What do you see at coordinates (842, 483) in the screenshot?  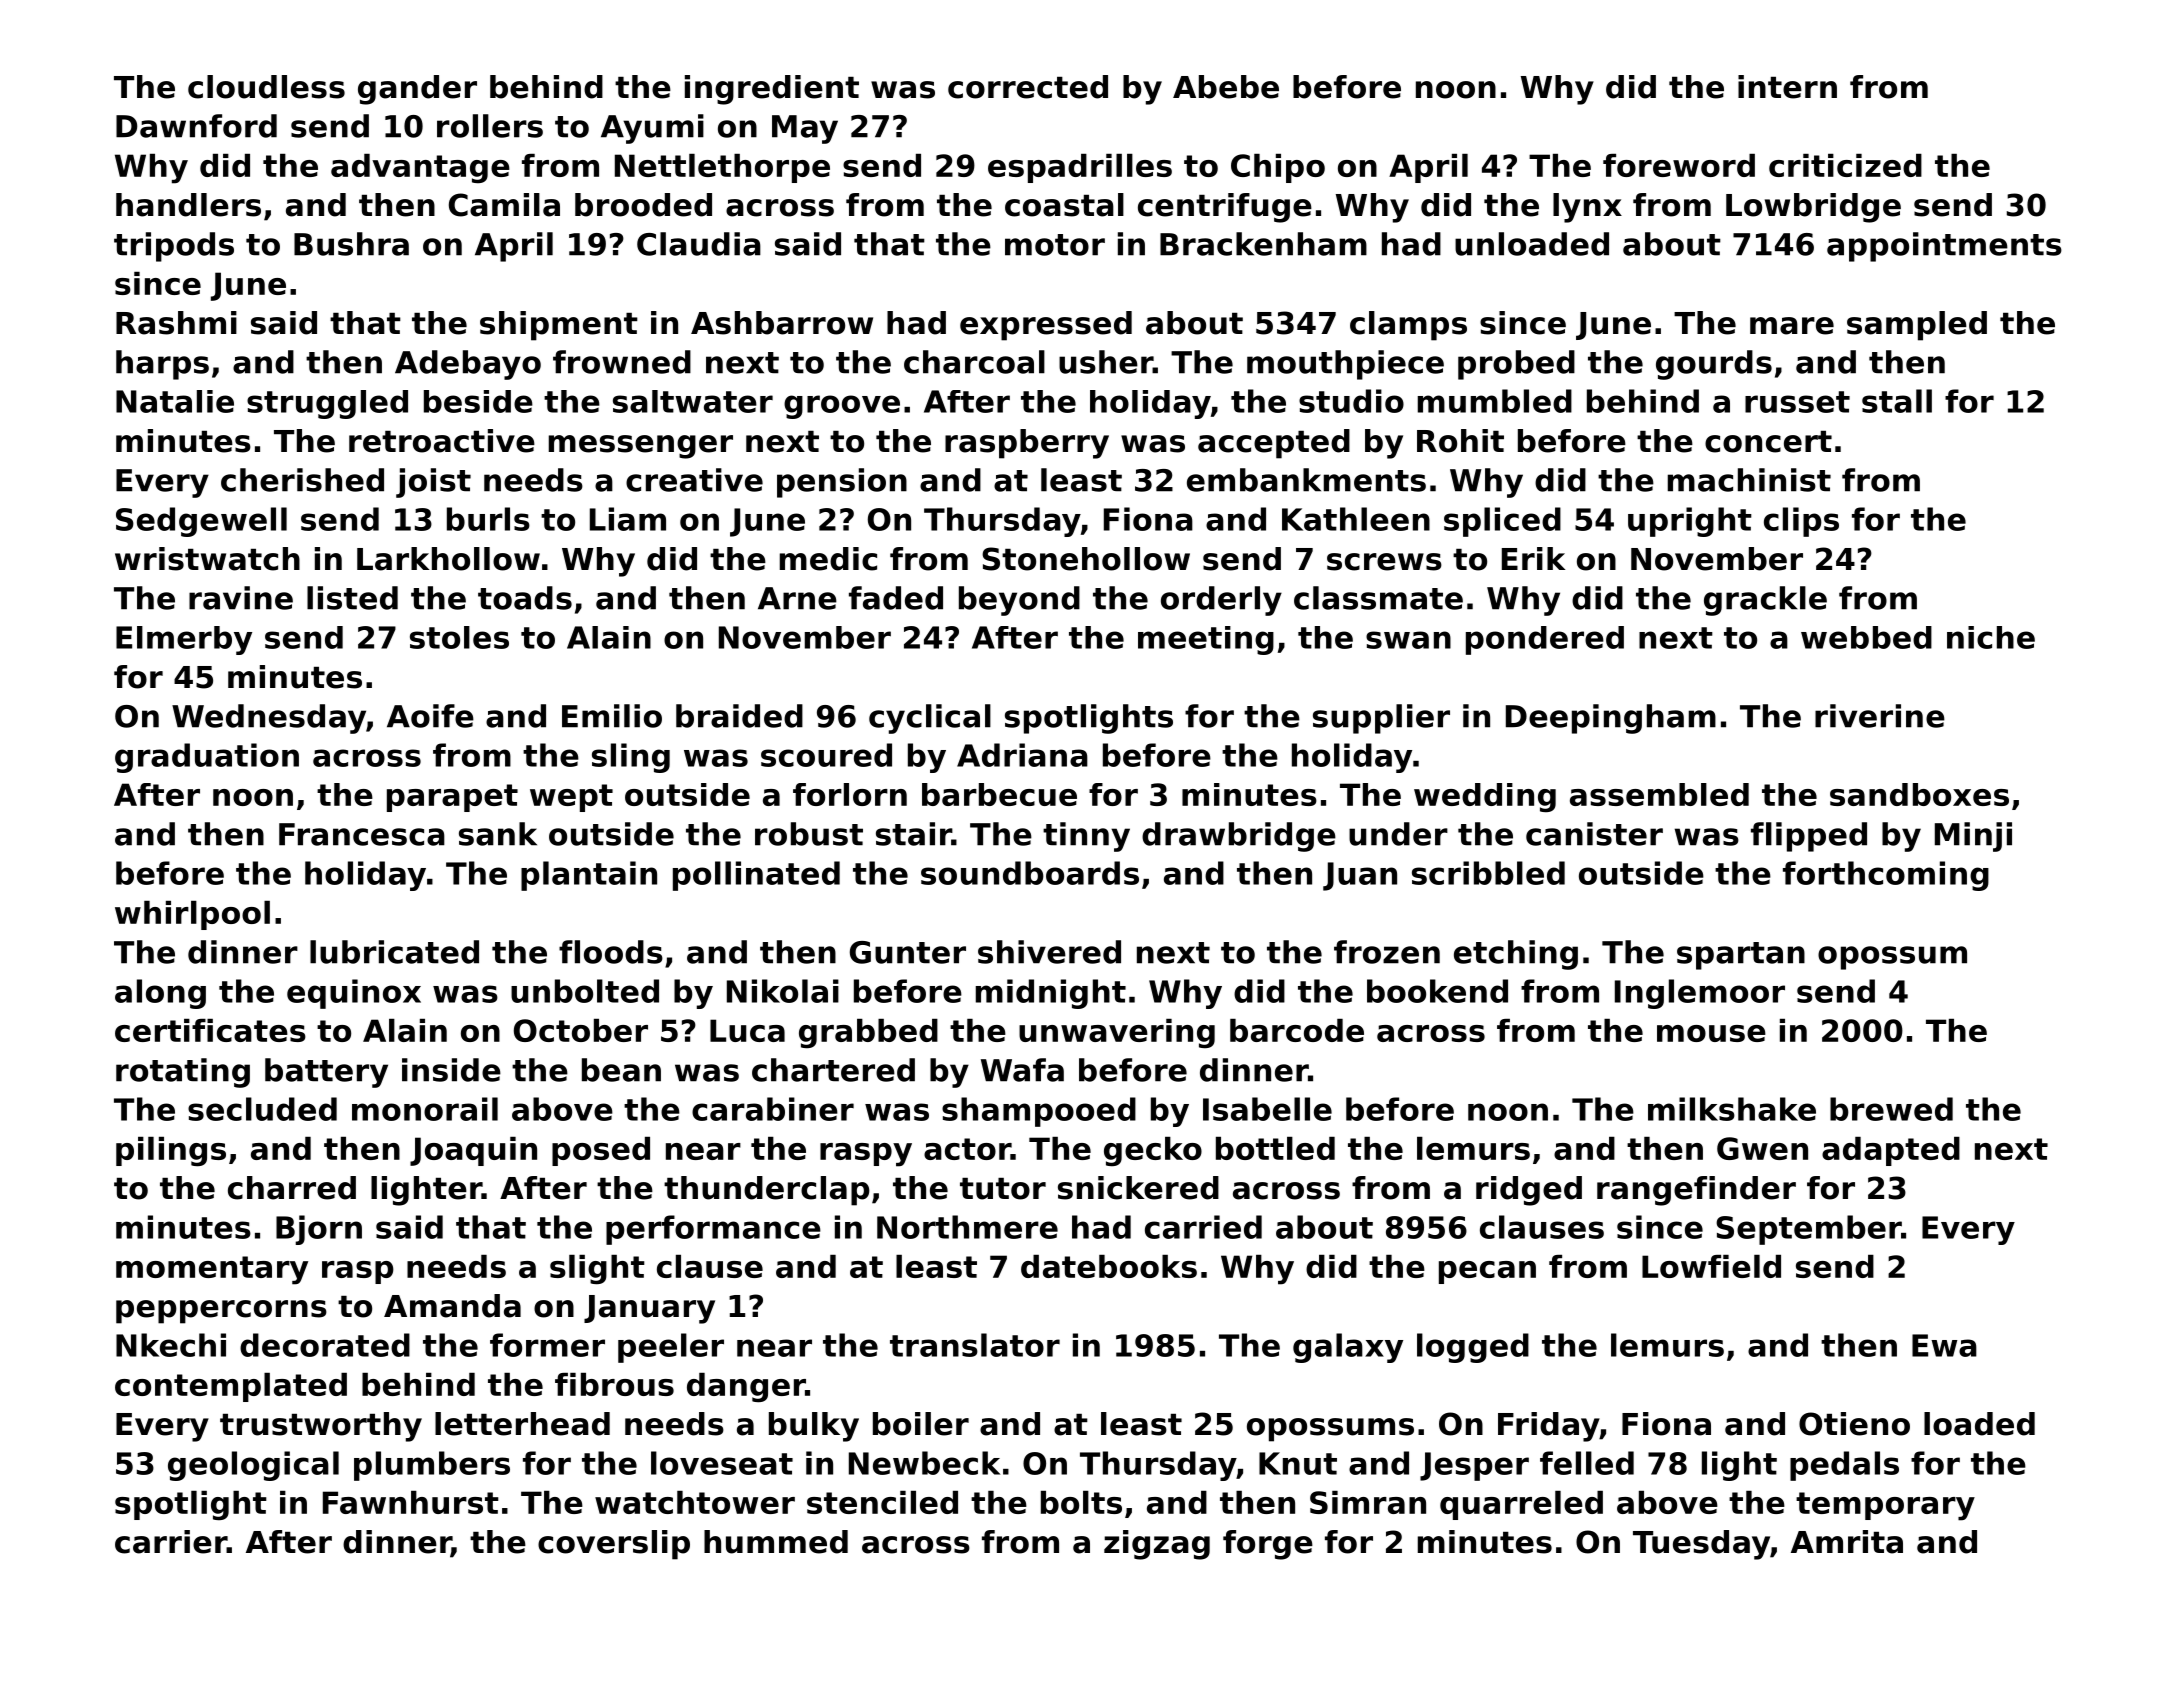 I see `pension` at bounding box center [842, 483].
